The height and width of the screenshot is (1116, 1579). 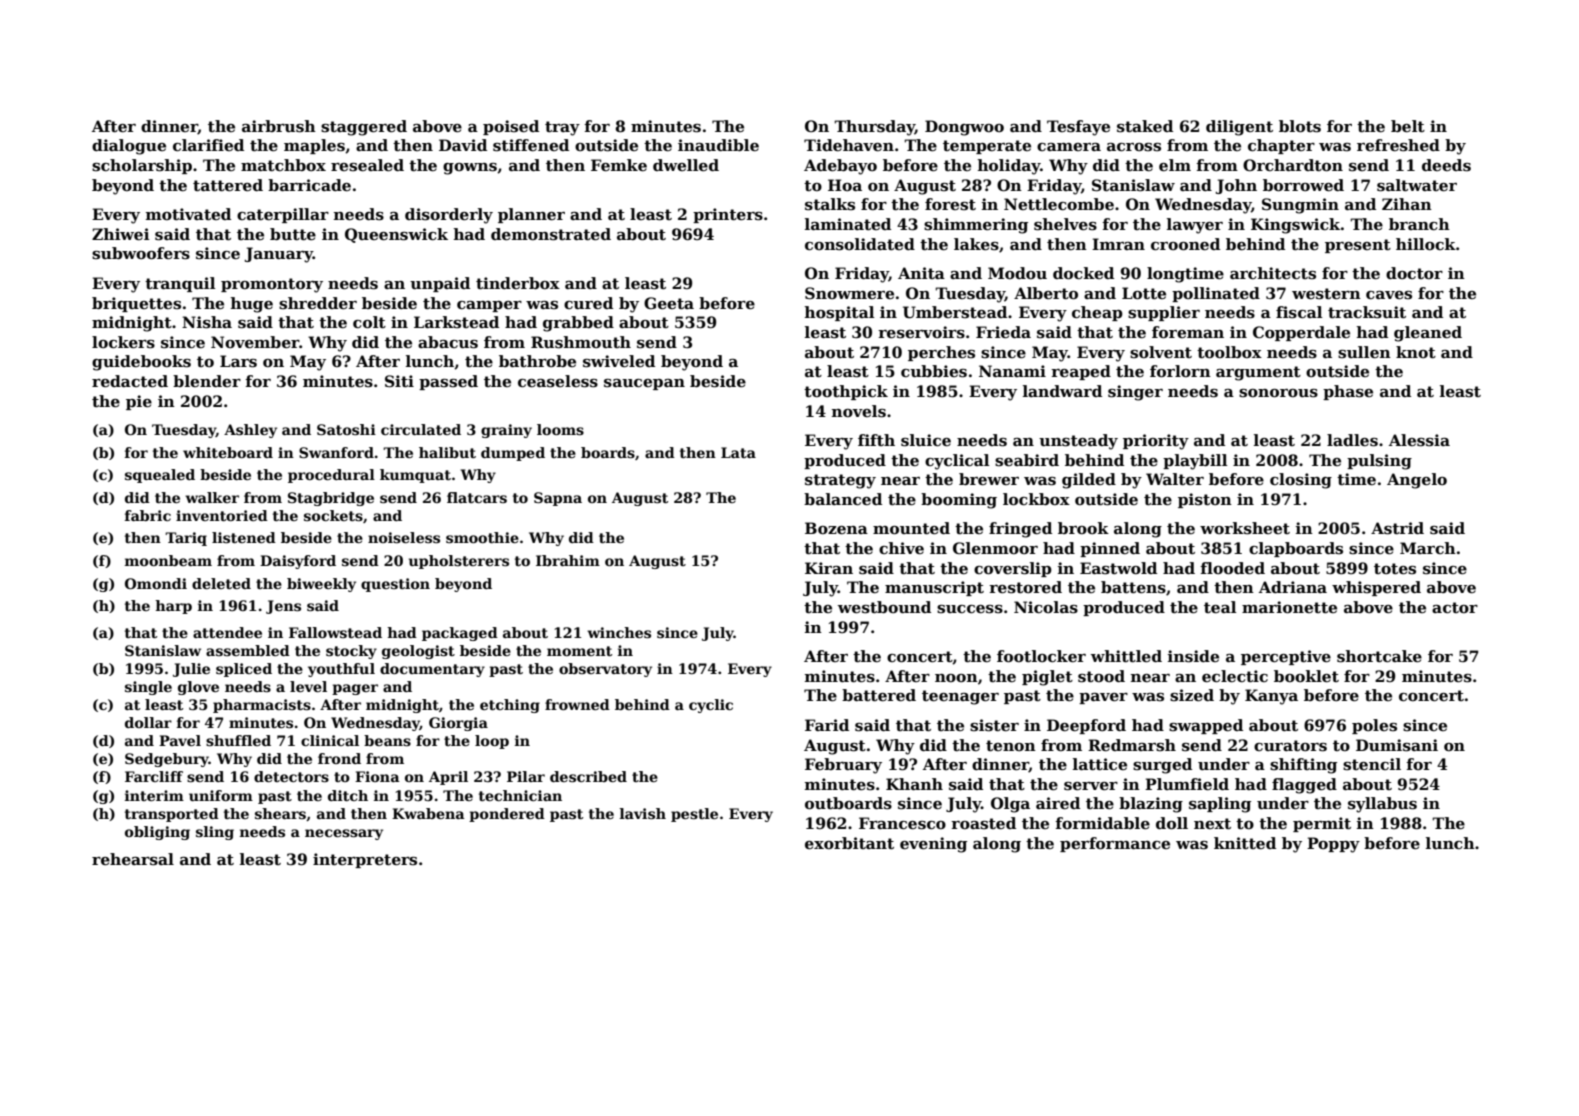 What do you see at coordinates (428, 813) in the screenshot?
I see `Kwabena` at bounding box center [428, 813].
